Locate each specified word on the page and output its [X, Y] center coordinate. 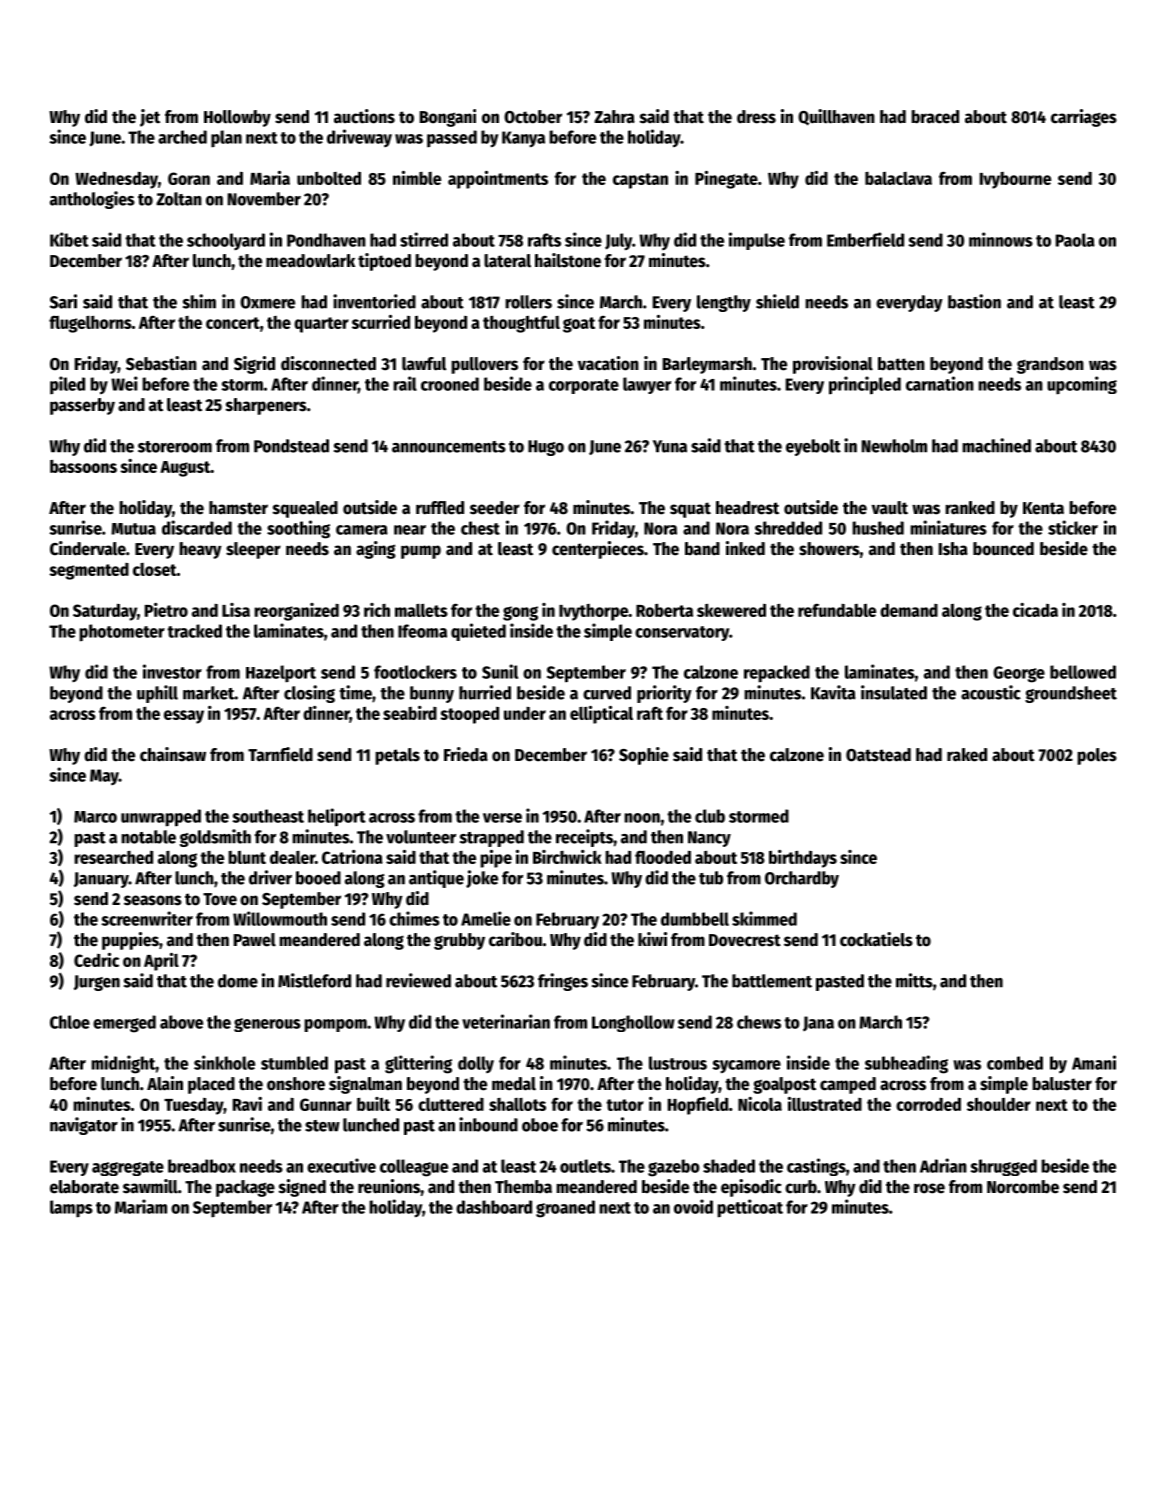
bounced [1003, 549]
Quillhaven [836, 117]
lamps [71, 1208]
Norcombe [1023, 1187]
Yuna [670, 446]
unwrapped [161, 818]
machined [996, 445]
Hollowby [237, 118]
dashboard [494, 1207]
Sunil [500, 671]
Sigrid [254, 365]
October [533, 117]
